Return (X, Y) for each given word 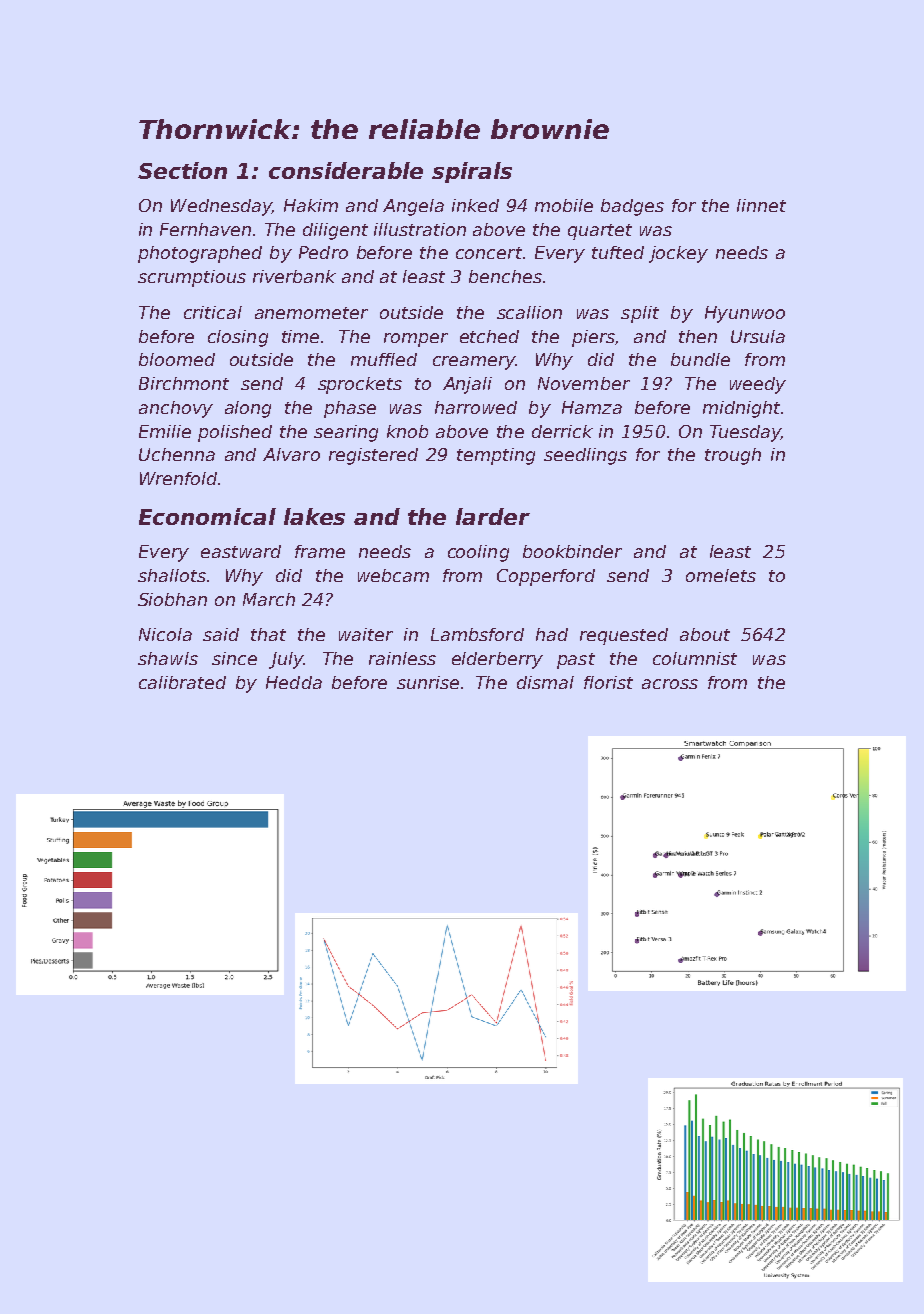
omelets (721, 575)
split (640, 314)
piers (593, 338)
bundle (700, 359)
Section (182, 170)
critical (213, 312)
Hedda (294, 682)
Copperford (546, 577)
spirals (472, 172)
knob (407, 431)
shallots (172, 575)
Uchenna (177, 454)
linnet (761, 205)
